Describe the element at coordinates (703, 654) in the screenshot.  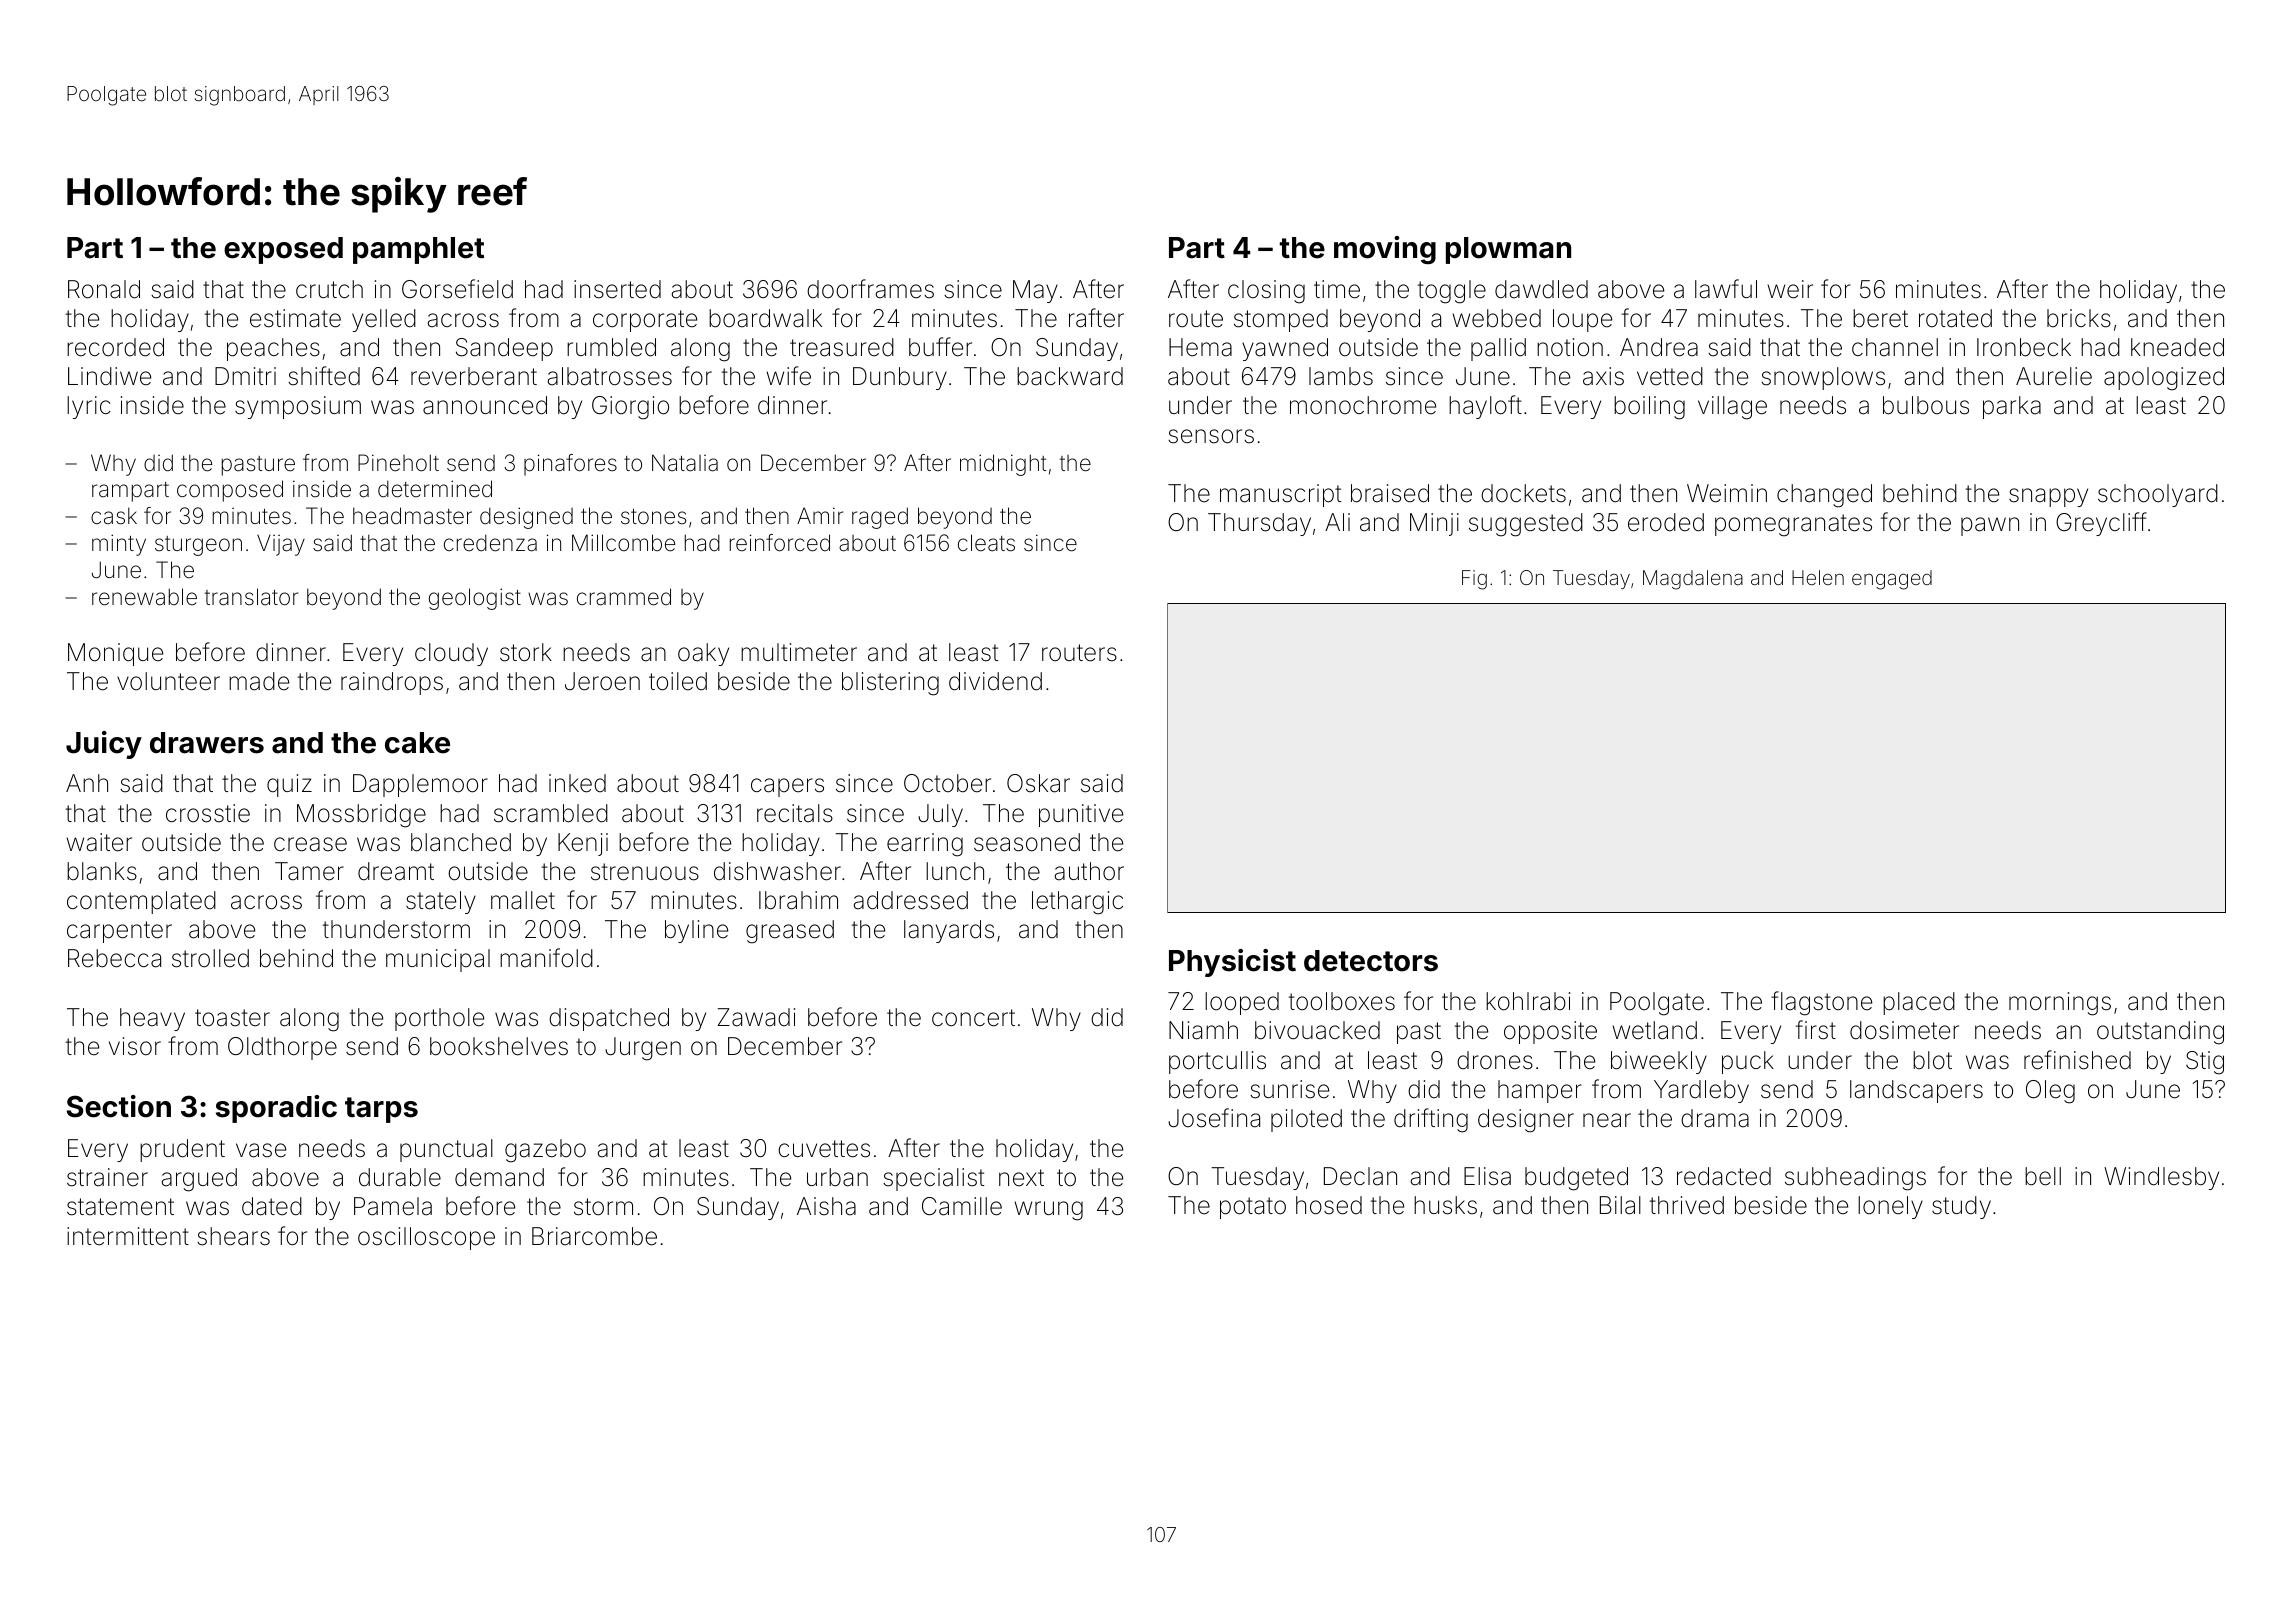
I see `oaky` at that location.
